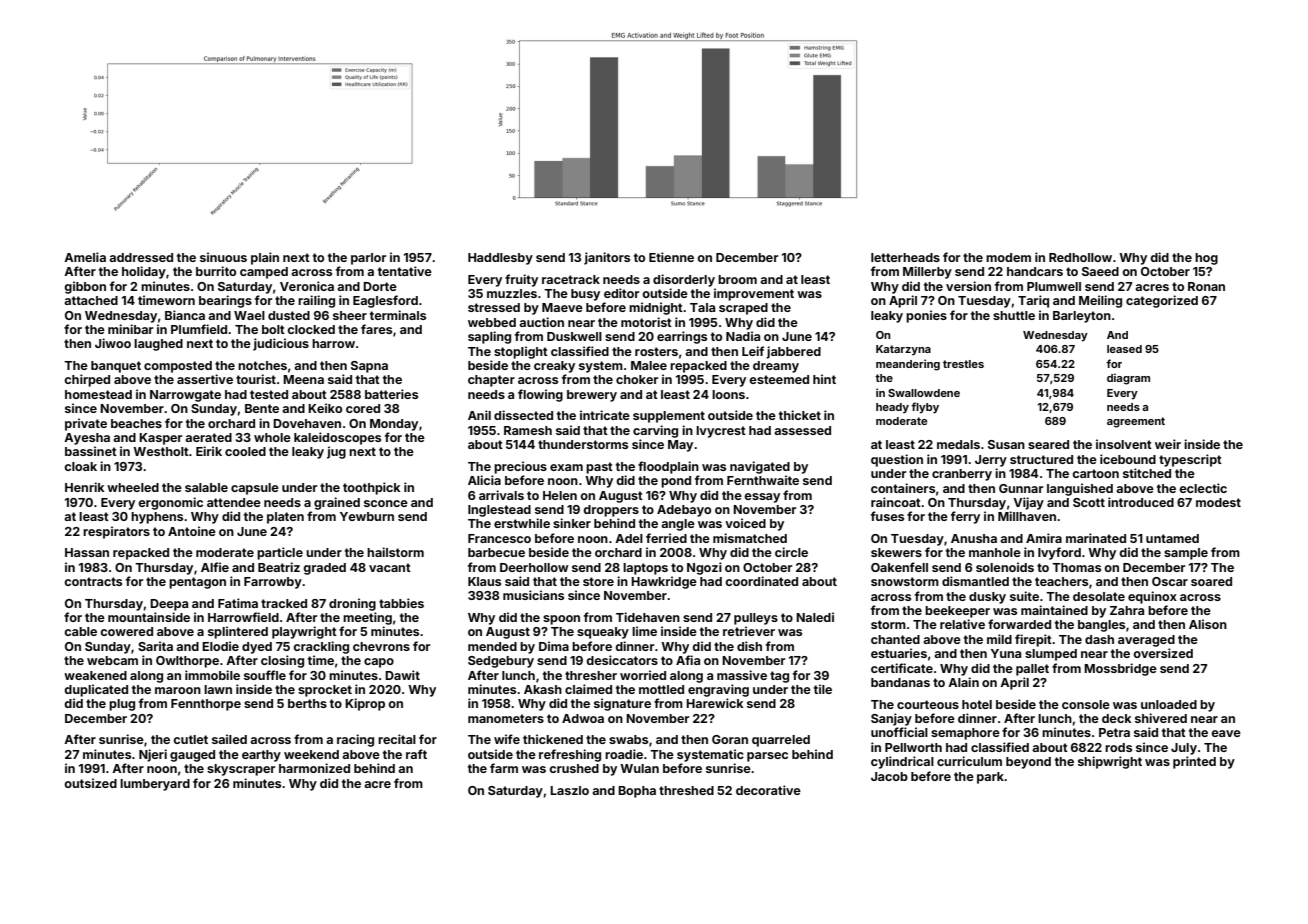  What do you see at coordinates (1141, 502) in the document?
I see `introduced` at bounding box center [1141, 502].
